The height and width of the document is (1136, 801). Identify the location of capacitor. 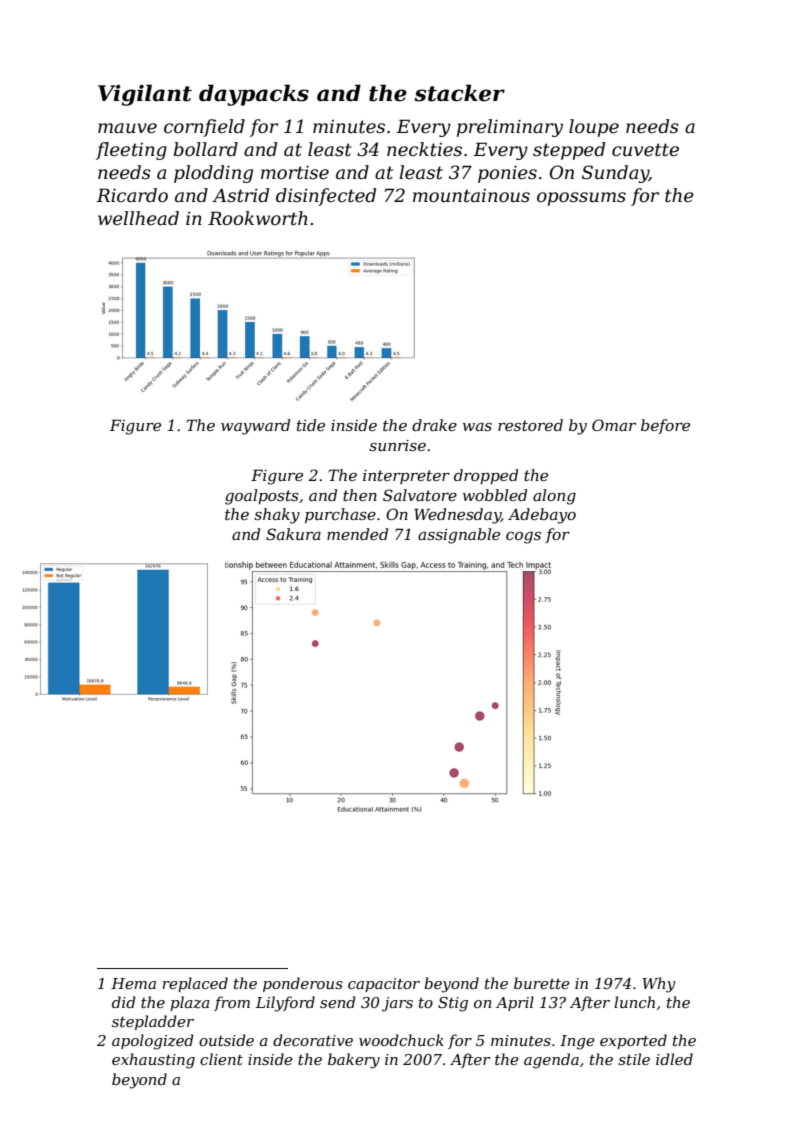
(384, 985).
